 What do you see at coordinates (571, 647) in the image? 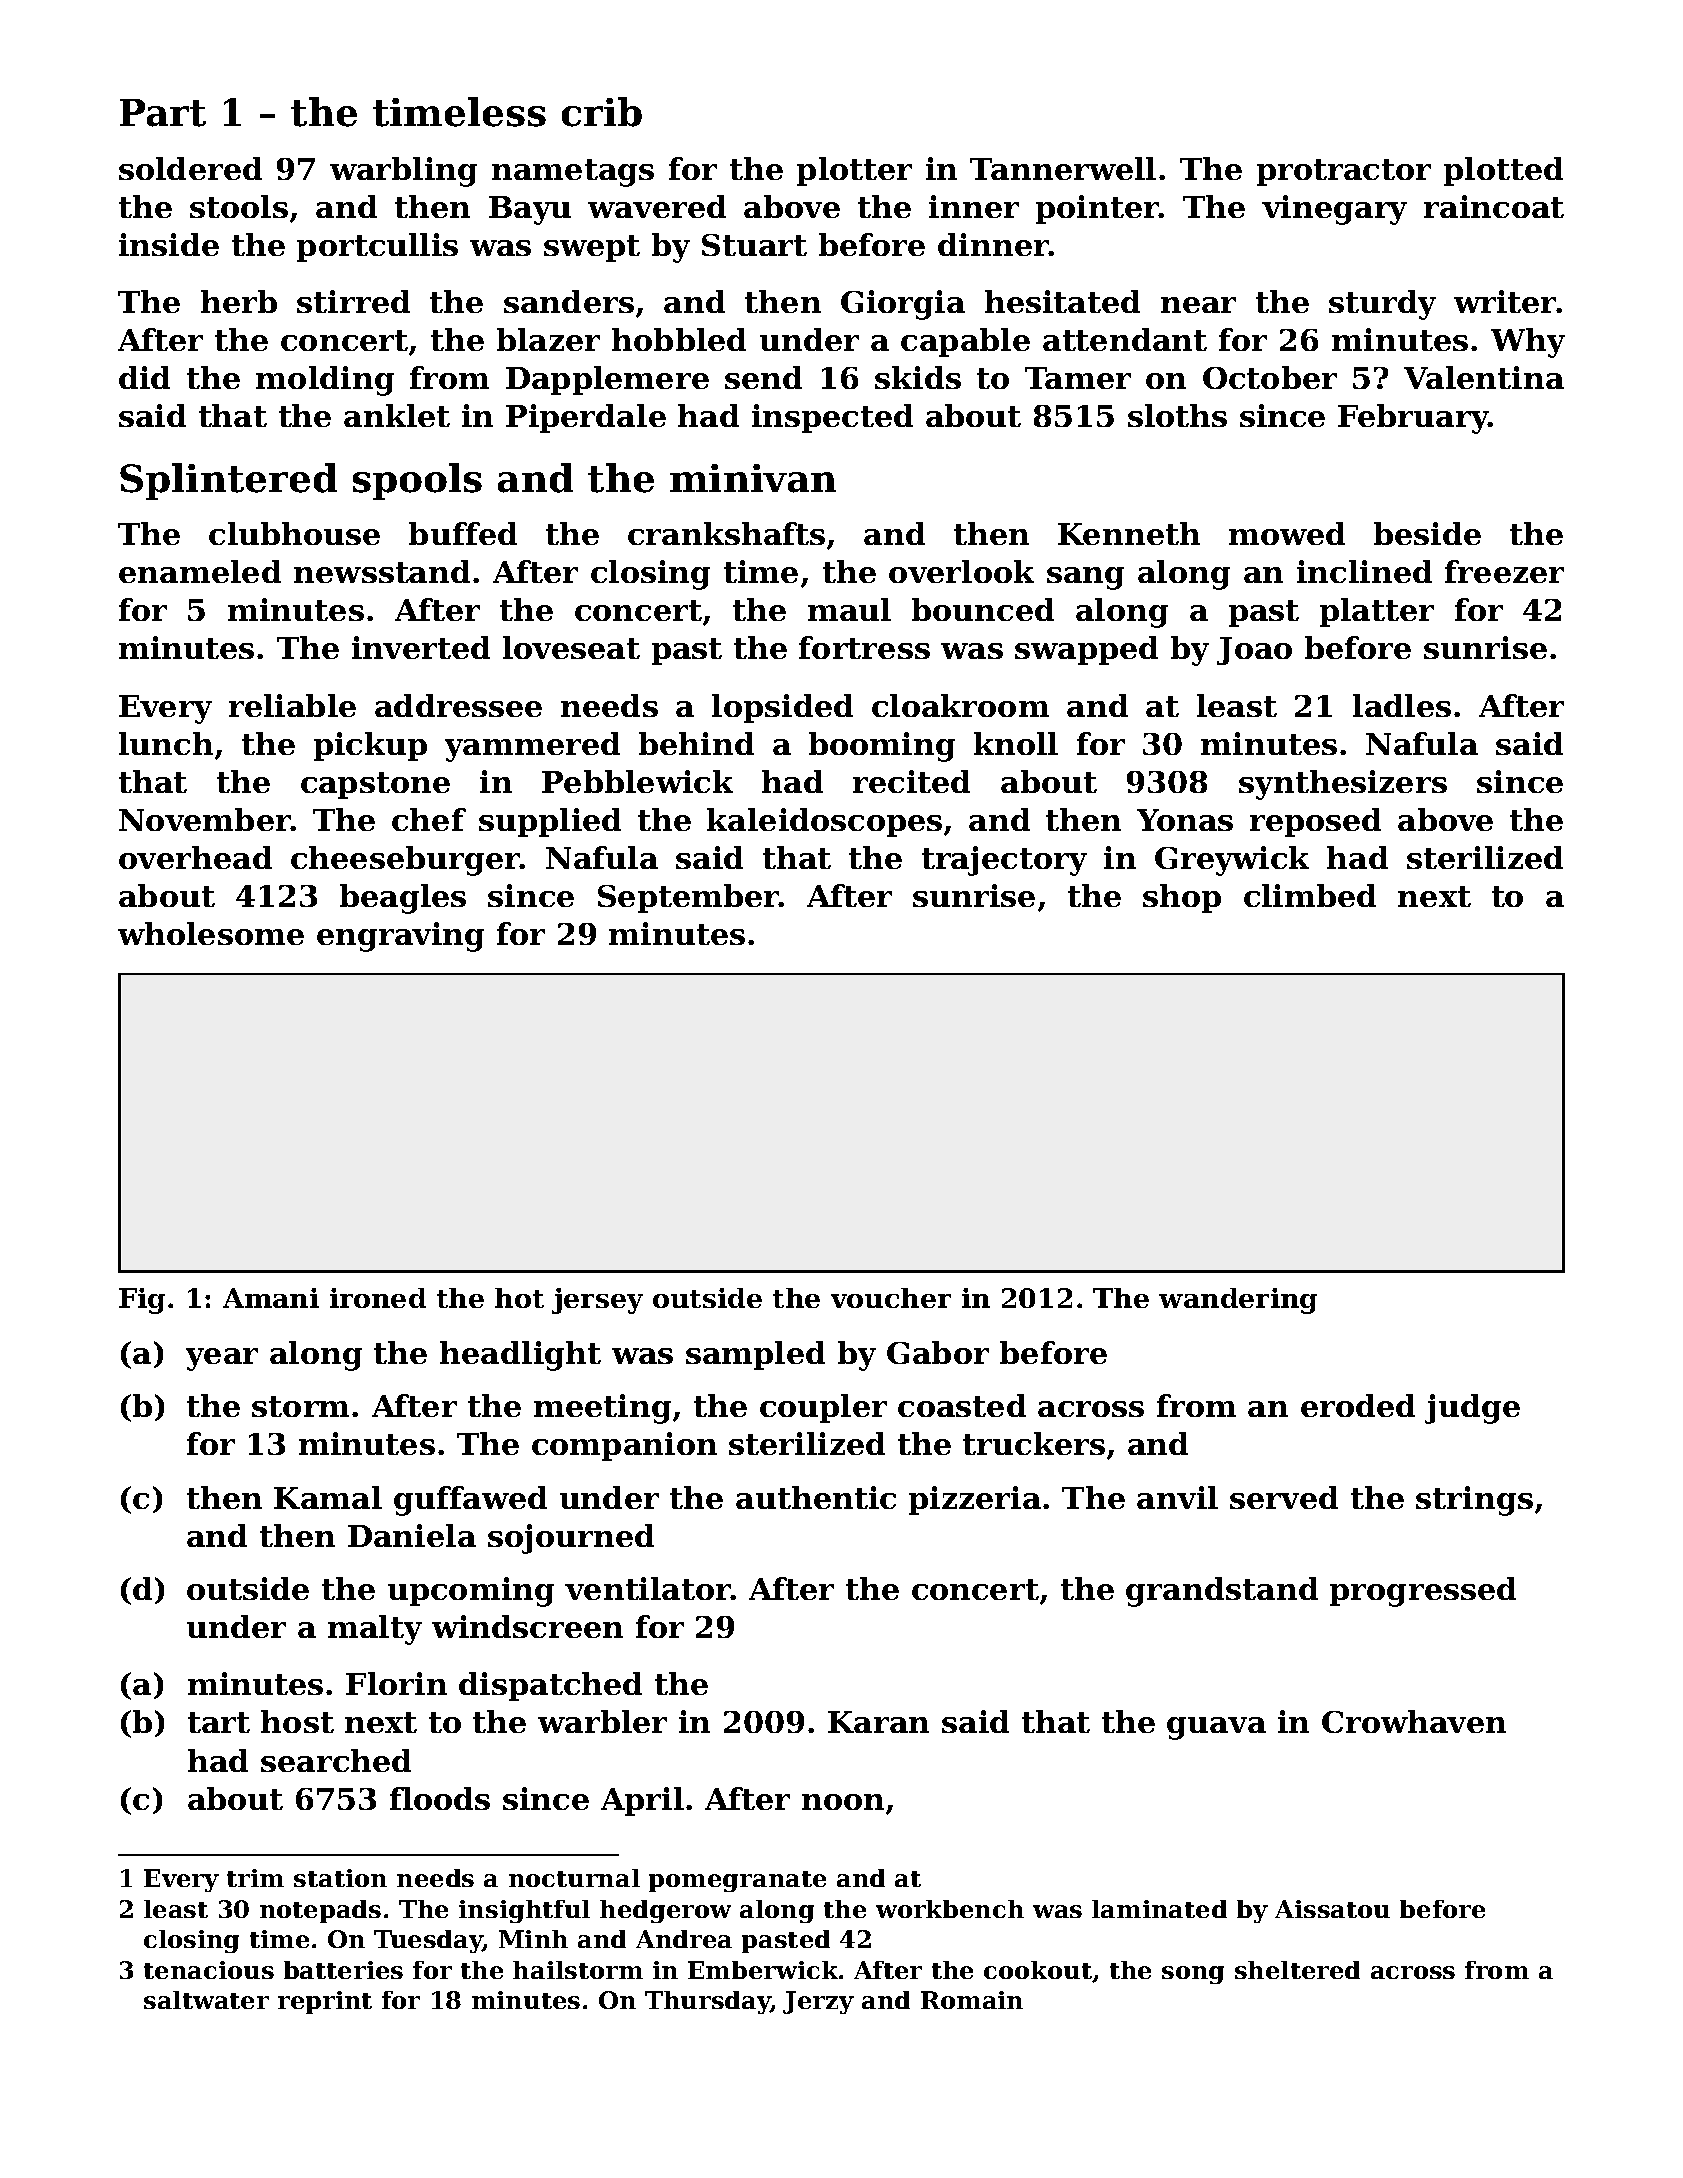
I see `loveseat` at bounding box center [571, 647].
